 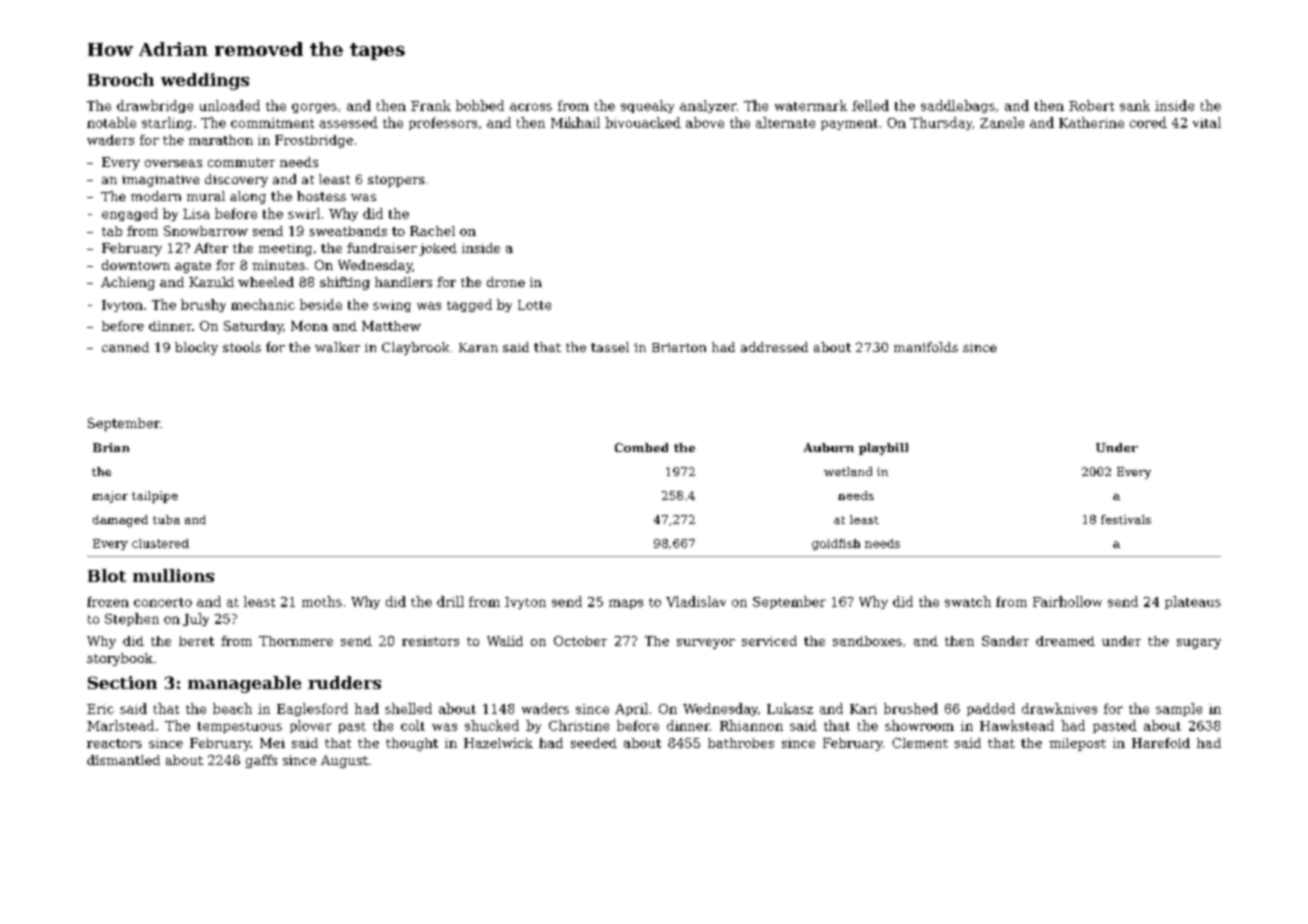 What do you see at coordinates (203, 305) in the screenshot?
I see `brushy` at bounding box center [203, 305].
